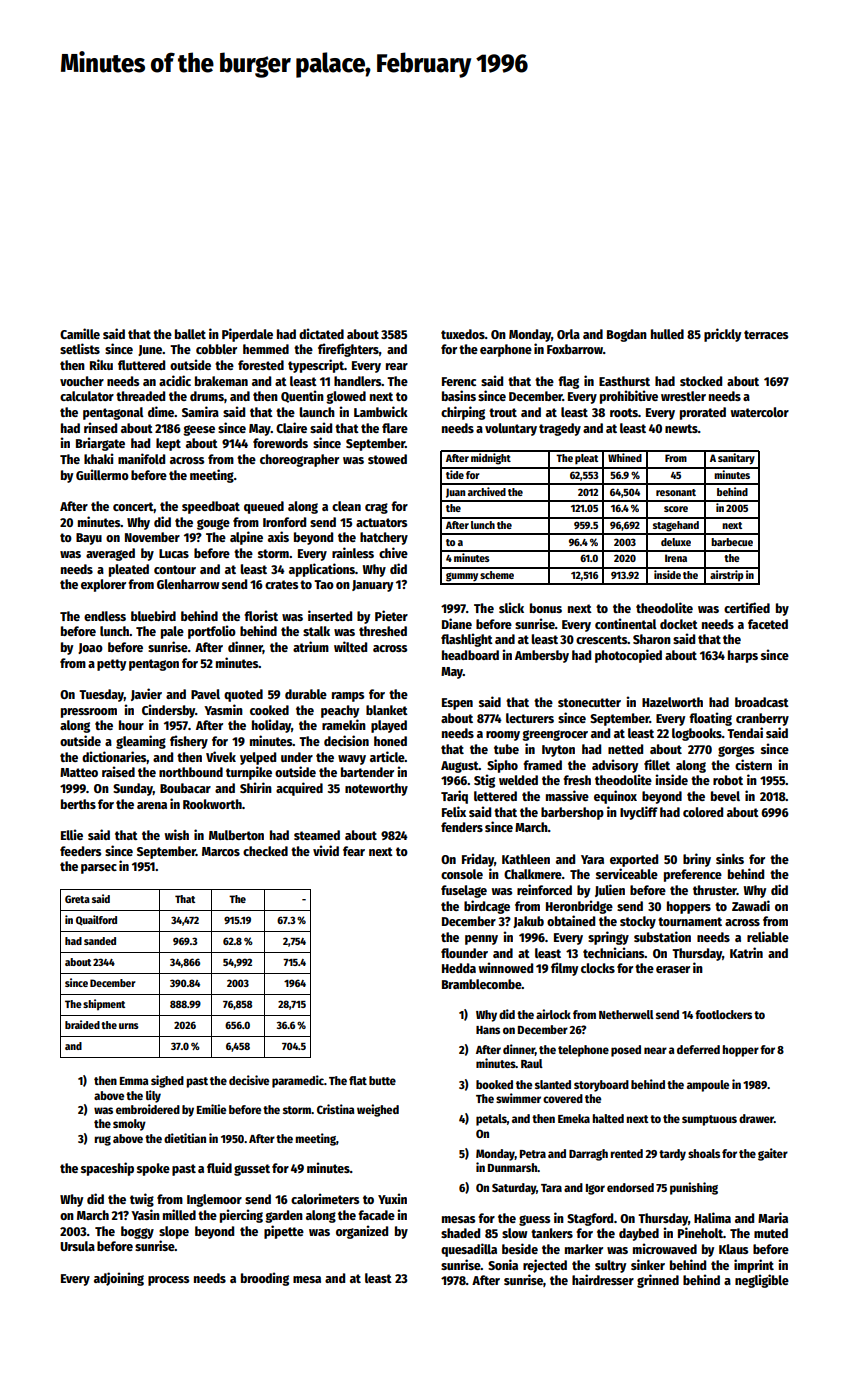 This image has width=849, height=1400. What do you see at coordinates (676, 558) in the image?
I see `Irena` at bounding box center [676, 558].
